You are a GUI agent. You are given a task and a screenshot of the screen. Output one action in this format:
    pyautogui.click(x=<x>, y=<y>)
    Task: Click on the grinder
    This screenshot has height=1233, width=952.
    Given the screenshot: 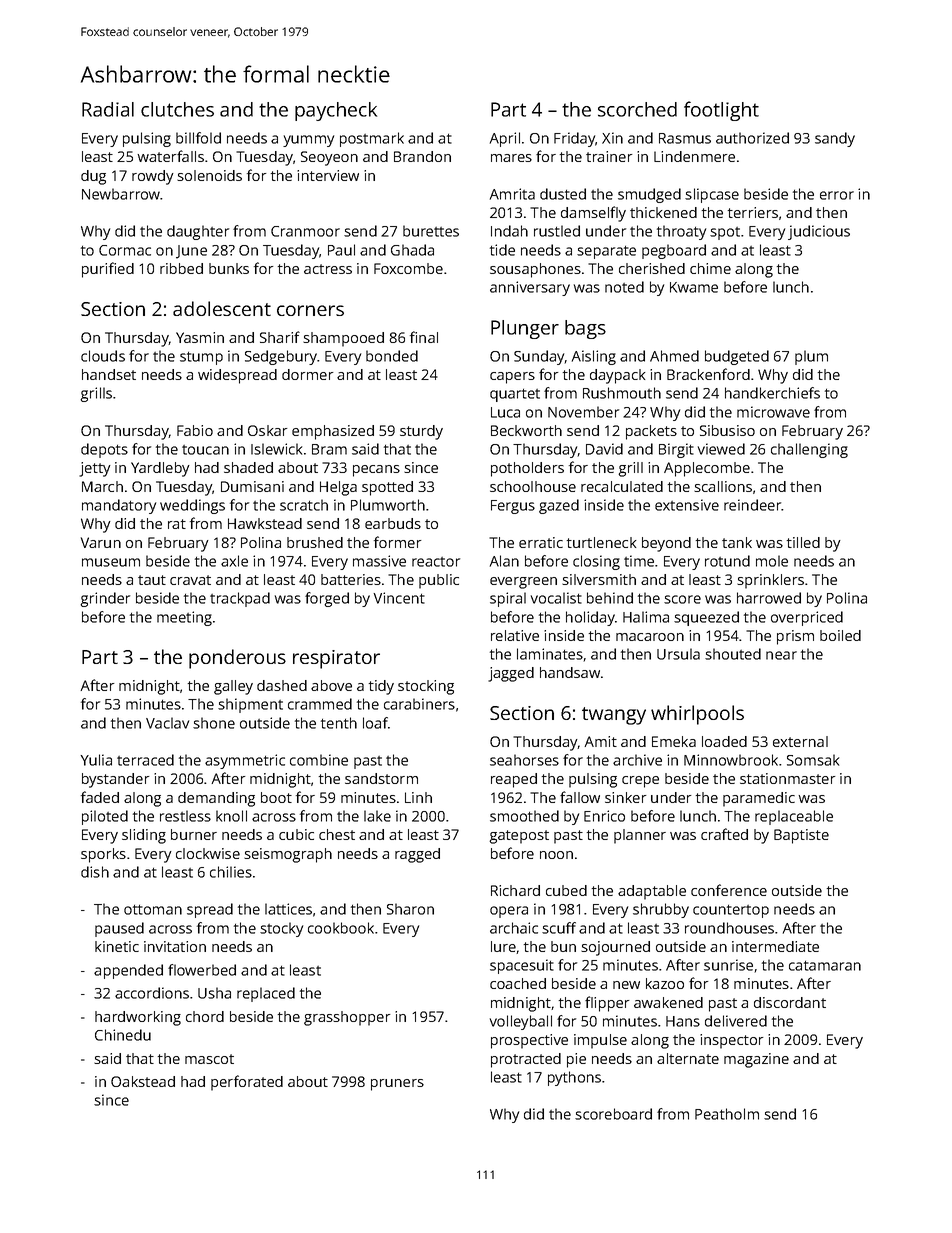 What is the action you would take?
    pyautogui.click(x=105, y=599)
